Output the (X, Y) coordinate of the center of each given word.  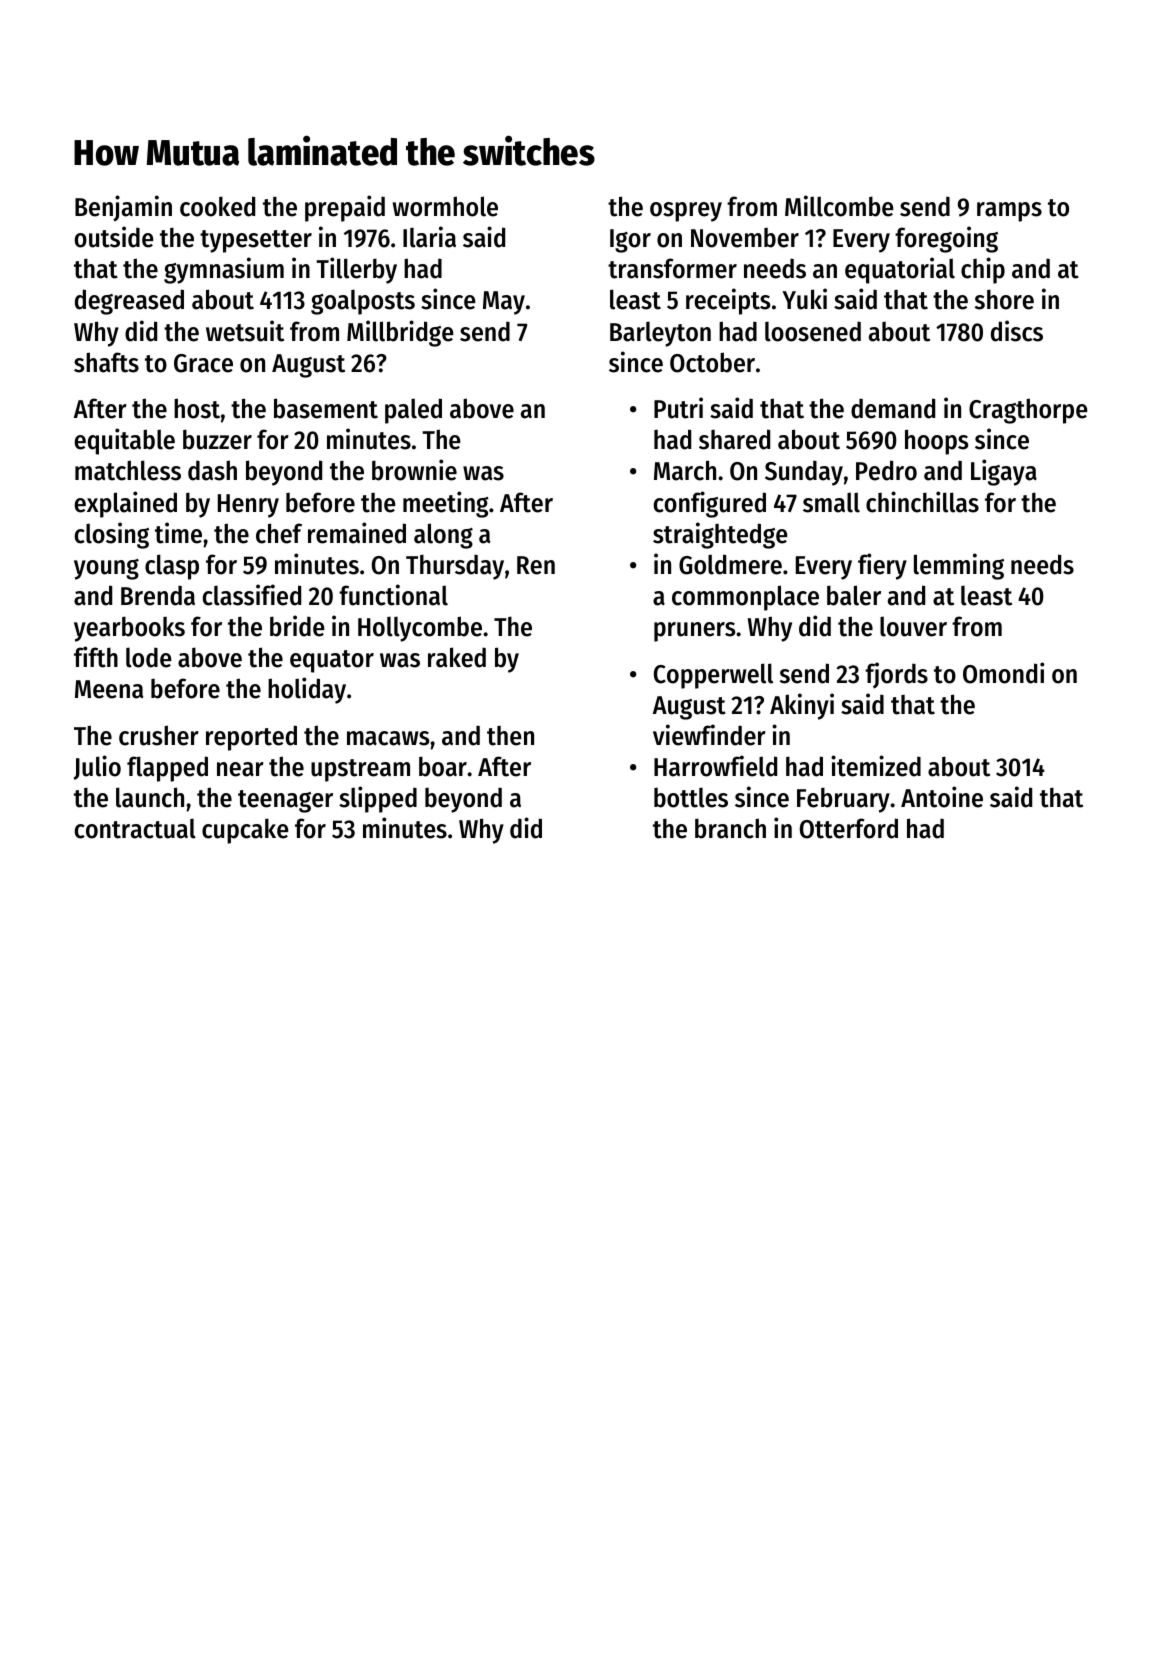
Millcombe (839, 206)
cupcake (245, 831)
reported (251, 738)
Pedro (886, 470)
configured (709, 504)
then (510, 736)
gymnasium (224, 270)
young (106, 569)
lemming (959, 566)
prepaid (345, 208)
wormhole (445, 206)
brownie (414, 470)
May (504, 303)
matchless (128, 470)
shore (1004, 299)
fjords (896, 675)
